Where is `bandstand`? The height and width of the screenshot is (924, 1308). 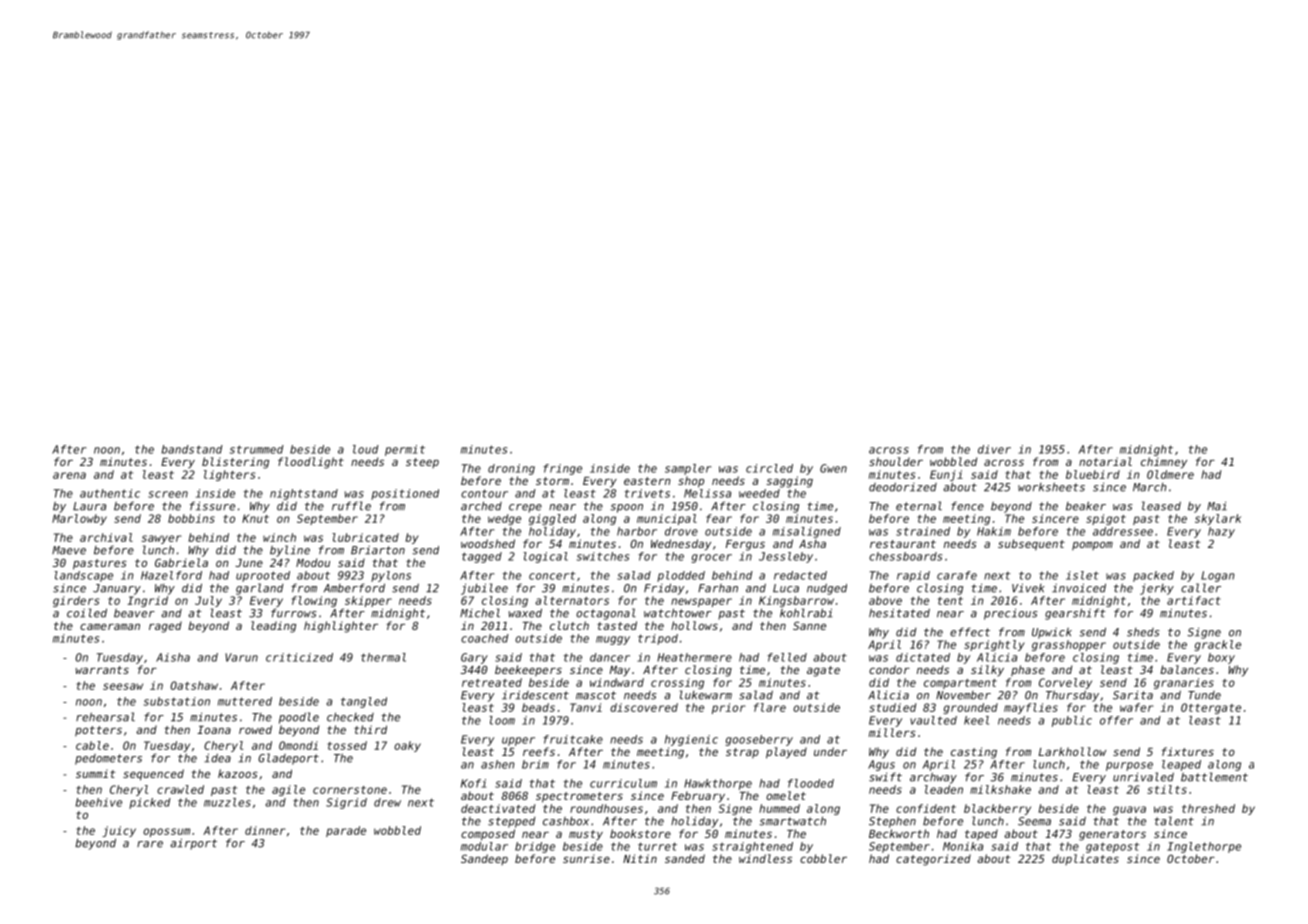 bandstand is located at coordinates (192, 449).
